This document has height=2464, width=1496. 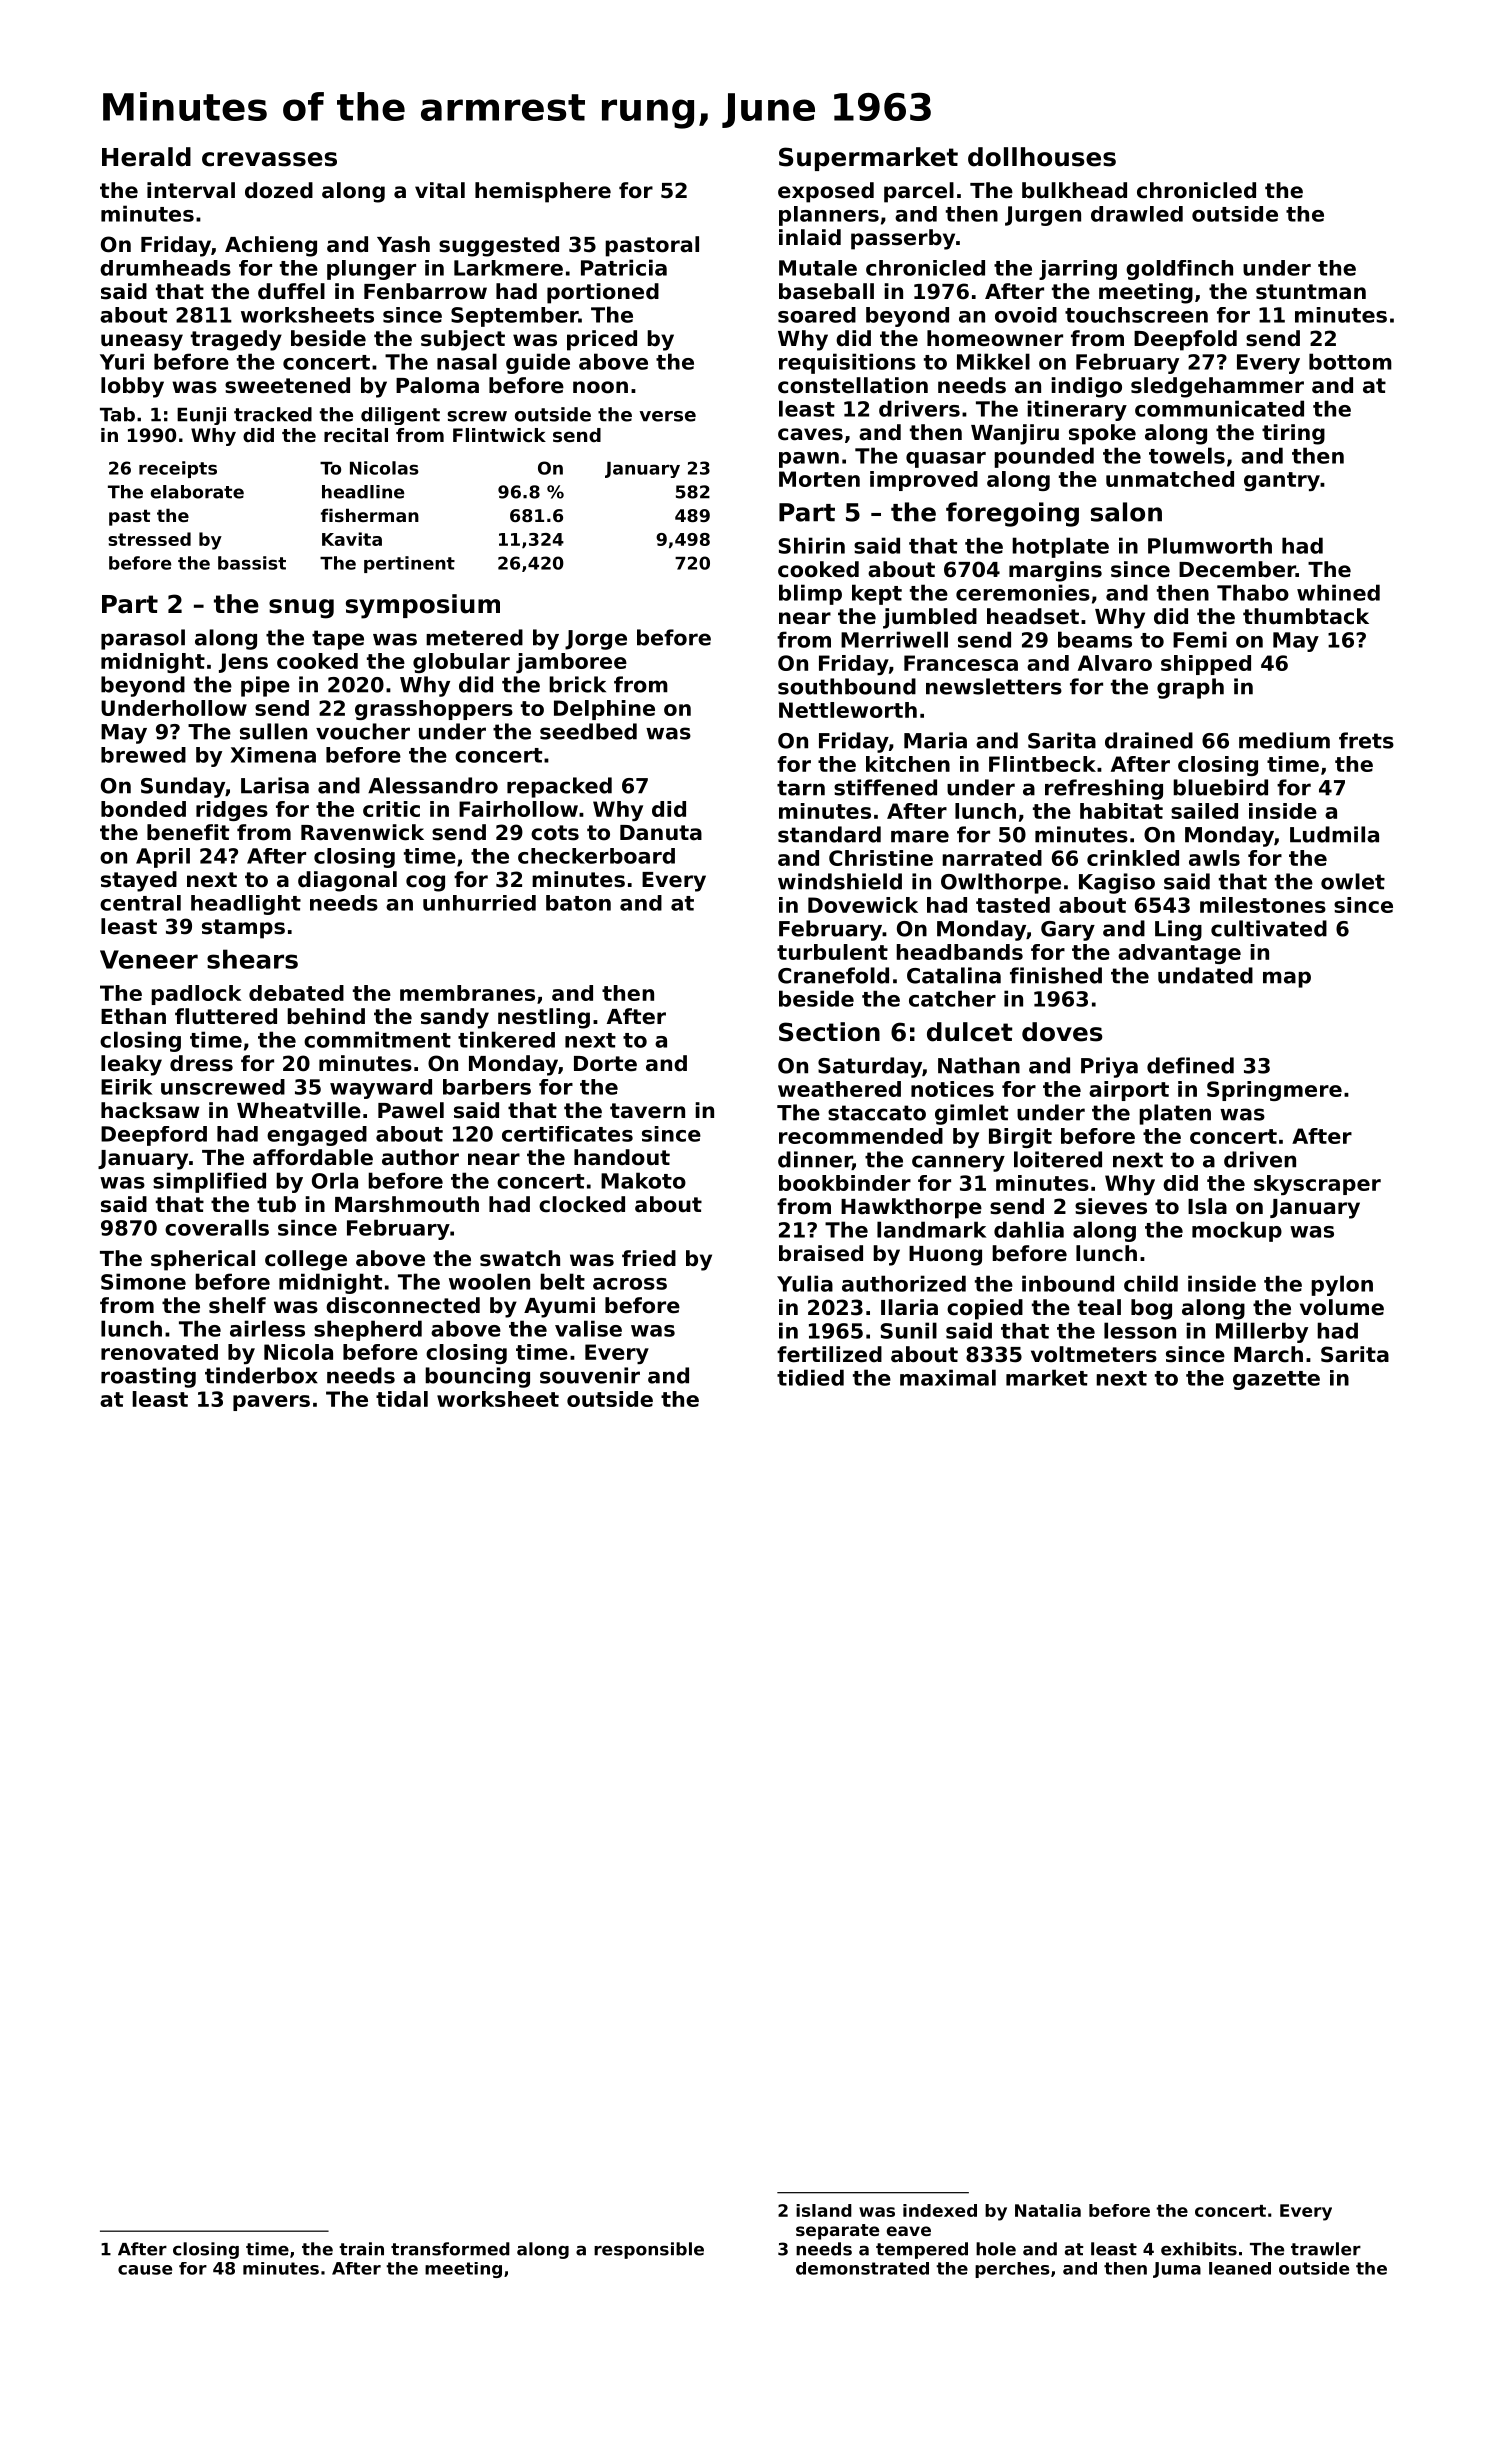 What do you see at coordinates (246, 905) in the document?
I see `headlight` at bounding box center [246, 905].
